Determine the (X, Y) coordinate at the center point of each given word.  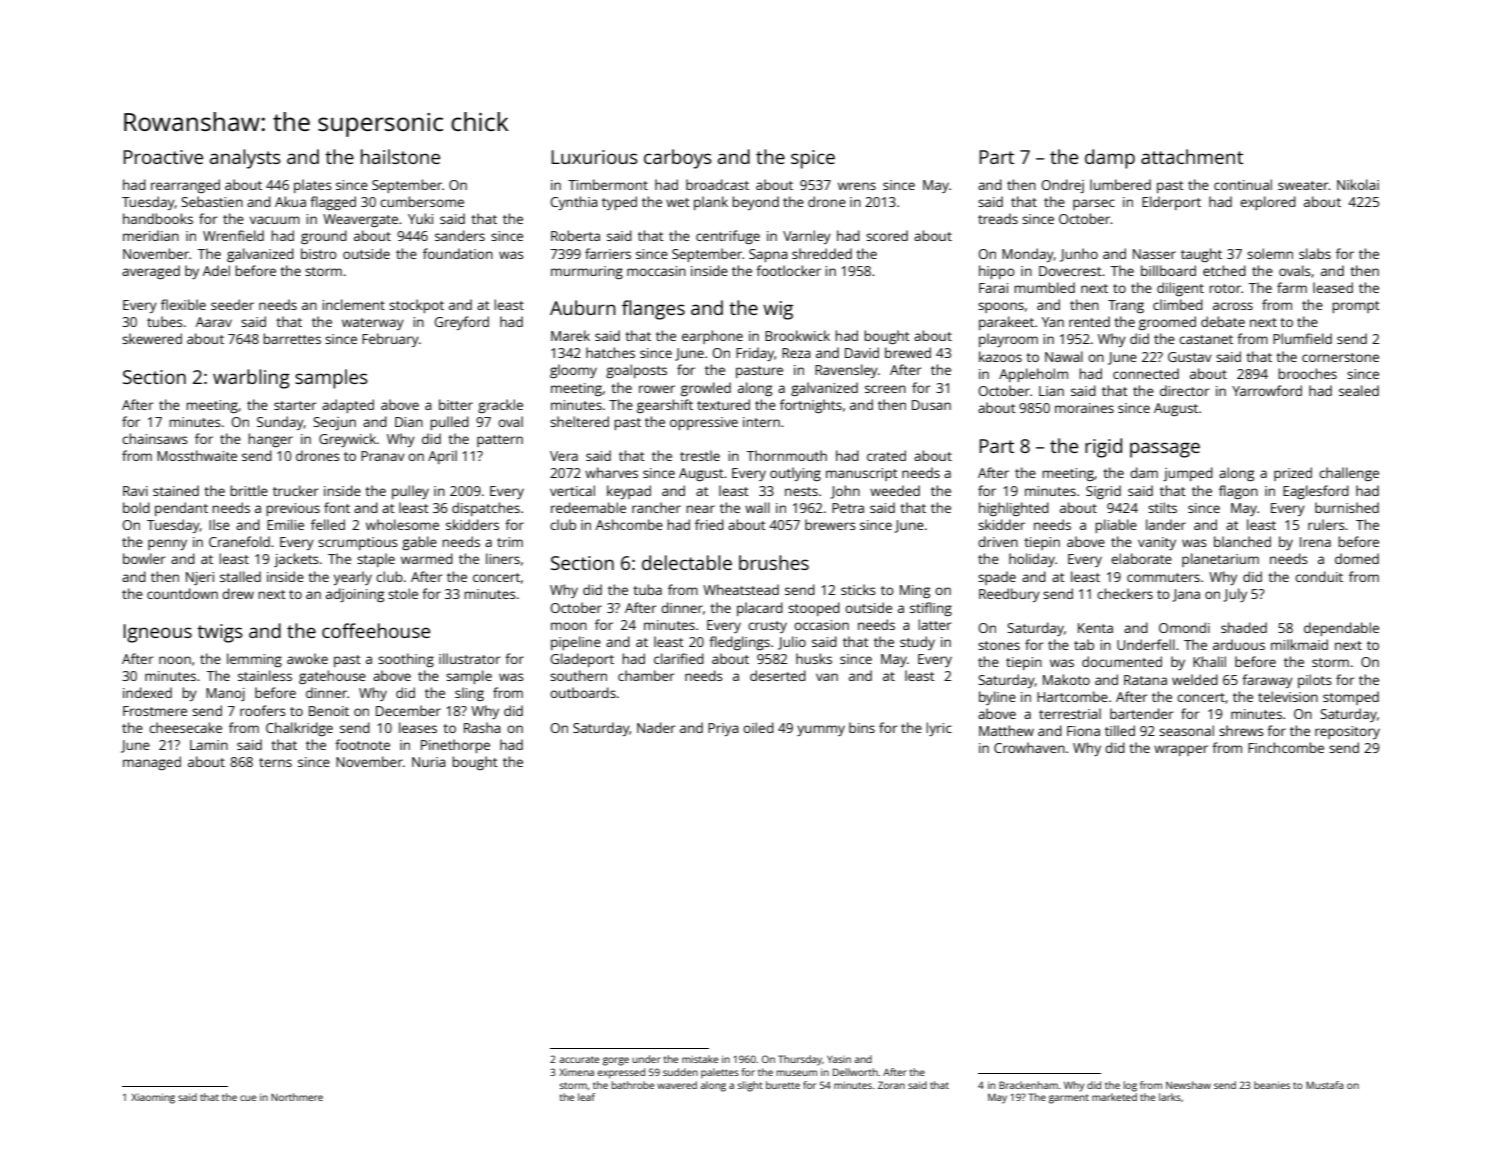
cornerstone (1340, 357)
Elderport (1171, 203)
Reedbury (1009, 595)
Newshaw (1188, 1085)
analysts (245, 159)
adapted (348, 406)
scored (887, 235)
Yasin (839, 1059)
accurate (579, 1059)
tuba (647, 589)
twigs (220, 633)
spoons (1001, 307)
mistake (700, 1059)
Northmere (297, 1097)
